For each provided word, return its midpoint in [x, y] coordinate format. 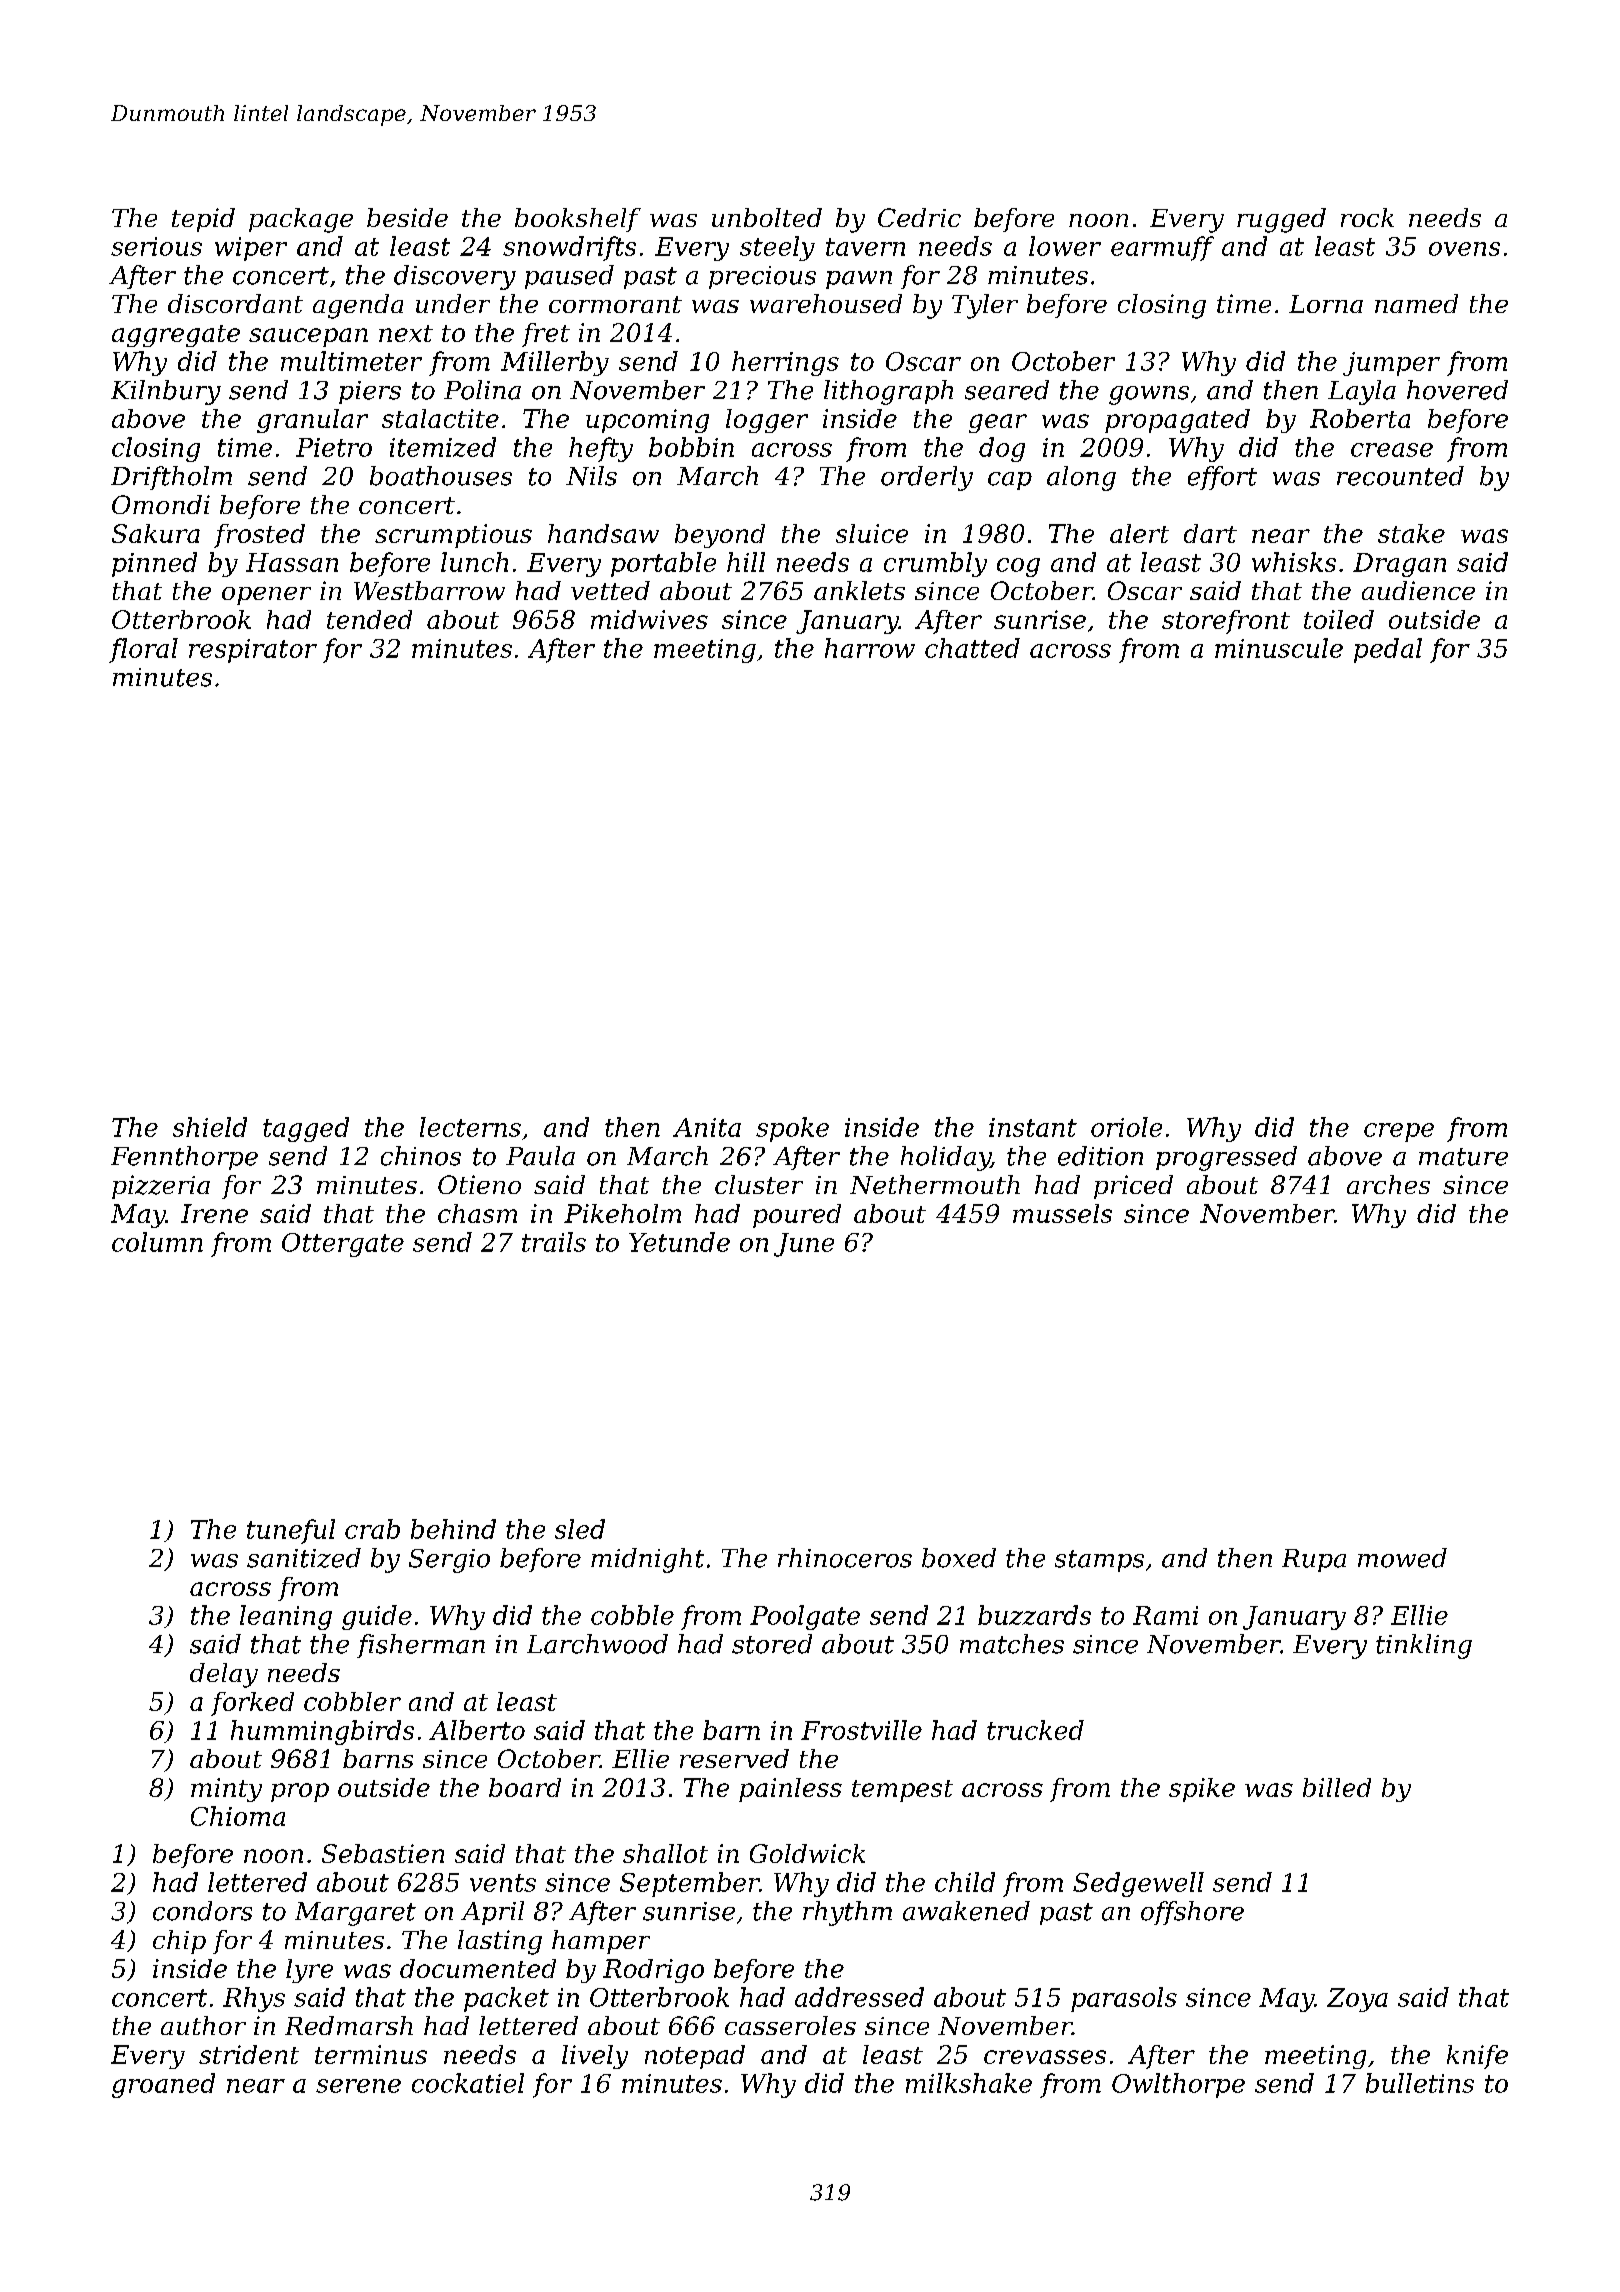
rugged [1281, 220]
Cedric [919, 217]
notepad [695, 2057]
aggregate [176, 336]
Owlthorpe [1178, 2085]
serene [358, 2086]
